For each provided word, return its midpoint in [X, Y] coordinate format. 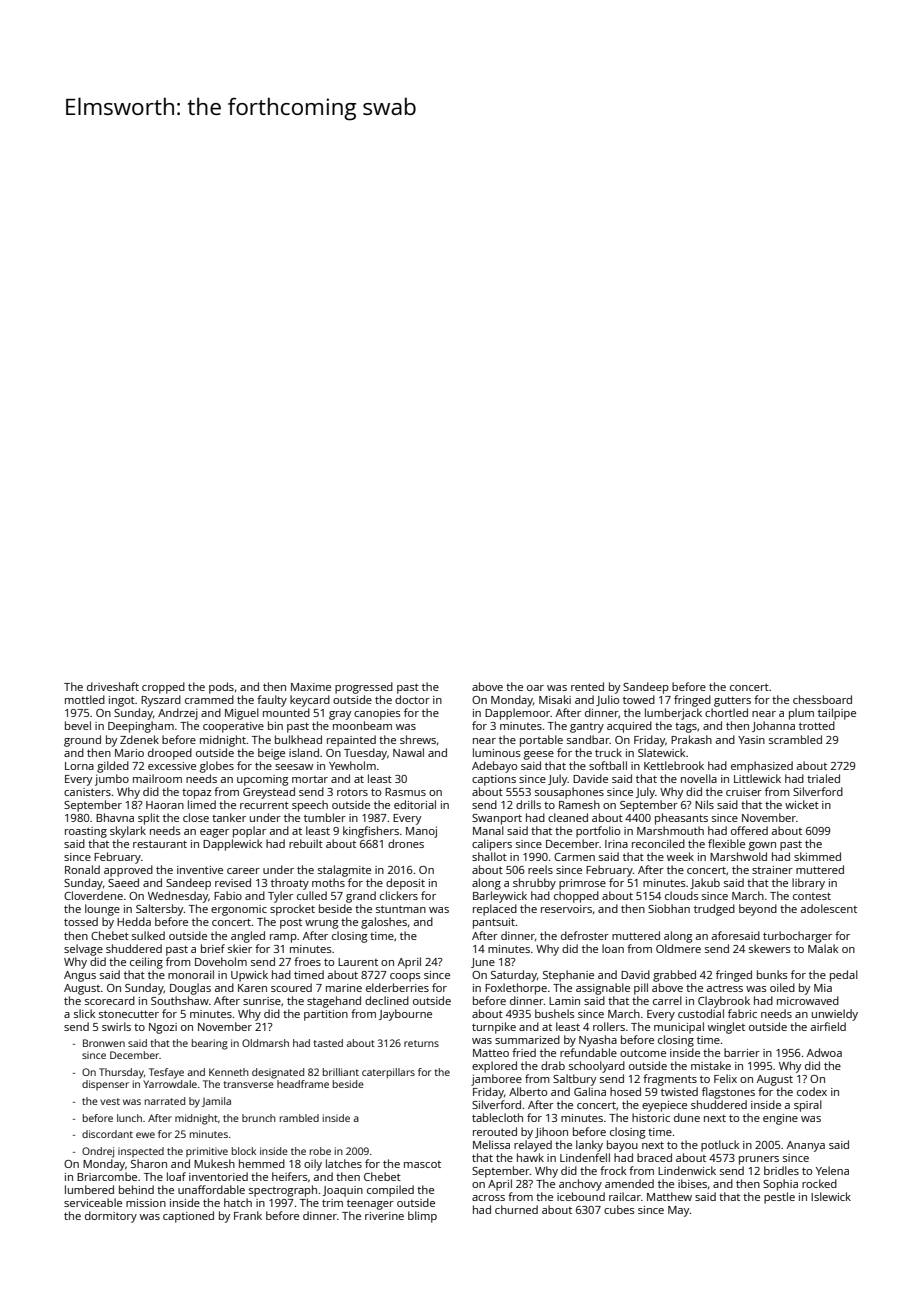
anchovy [580, 1185]
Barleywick [500, 897]
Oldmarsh [265, 1043]
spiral [808, 1106]
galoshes [384, 923]
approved [128, 871]
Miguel [242, 714]
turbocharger [797, 937]
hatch [238, 1202]
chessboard [822, 699]
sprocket [292, 910]
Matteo [491, 1053]
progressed [364, 688]
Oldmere [678, 948]
